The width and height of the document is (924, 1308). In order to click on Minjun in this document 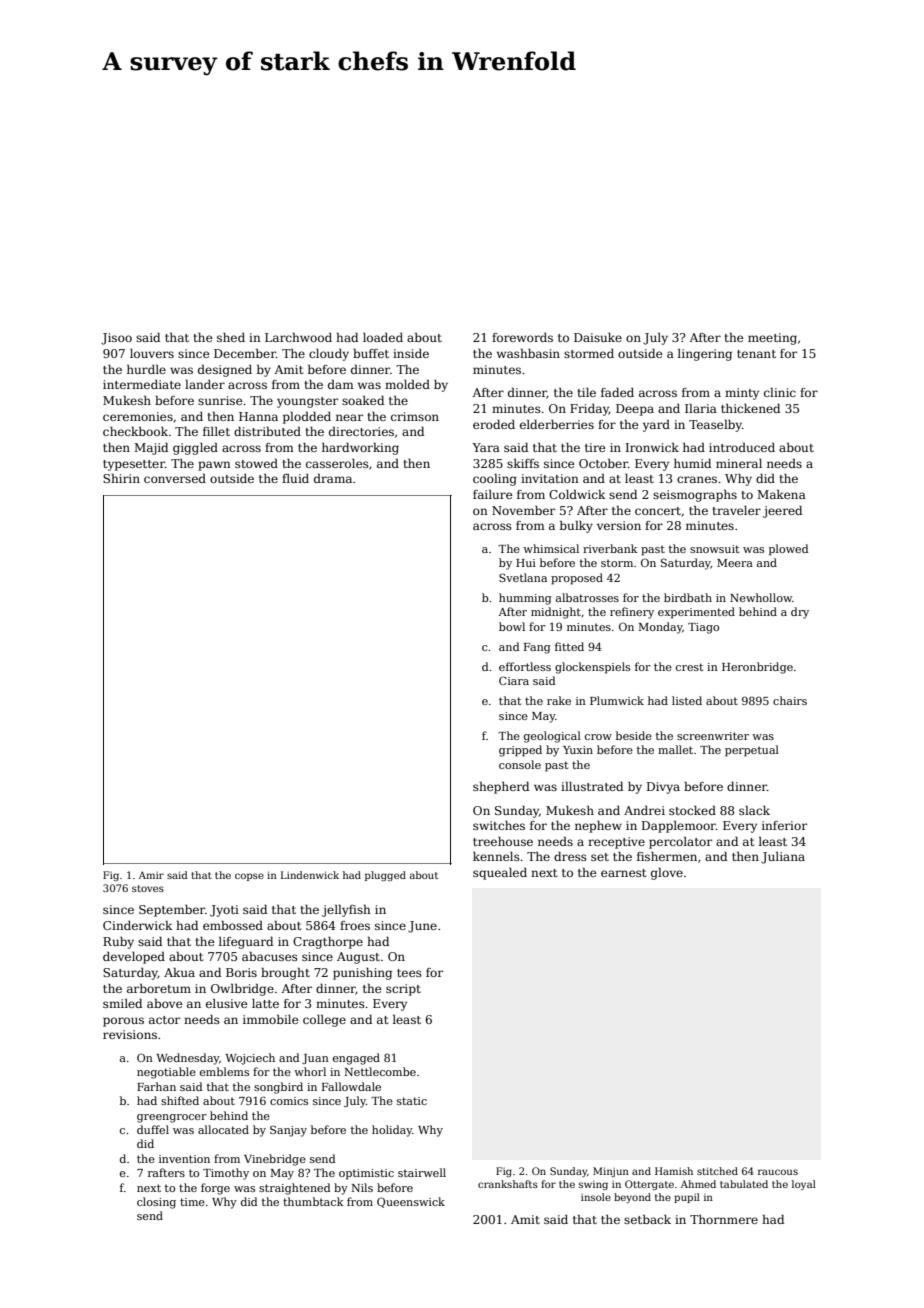, I will do `click(611, 1172)`.
